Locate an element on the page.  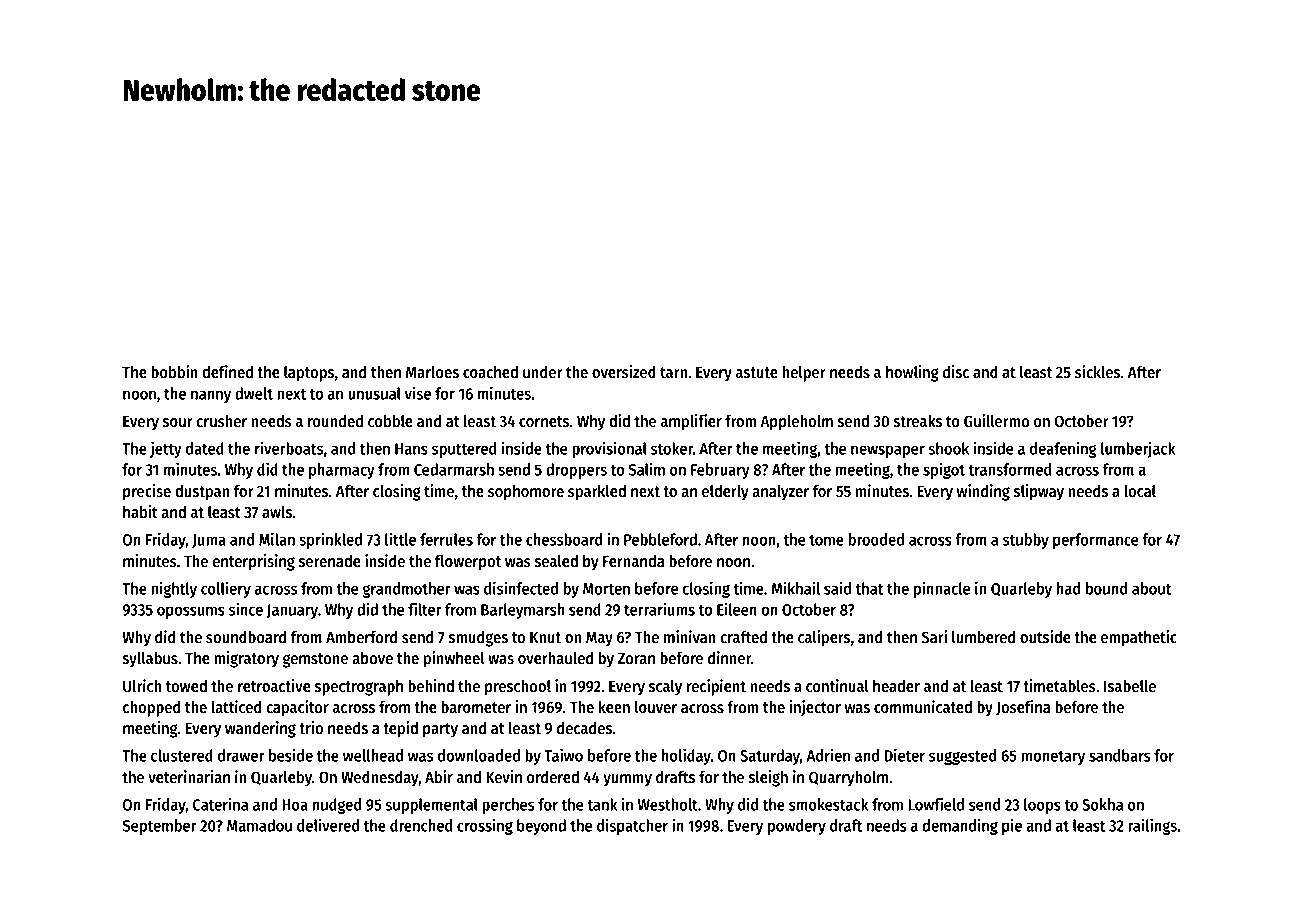
demanding is located at coordinates (960, 826).
